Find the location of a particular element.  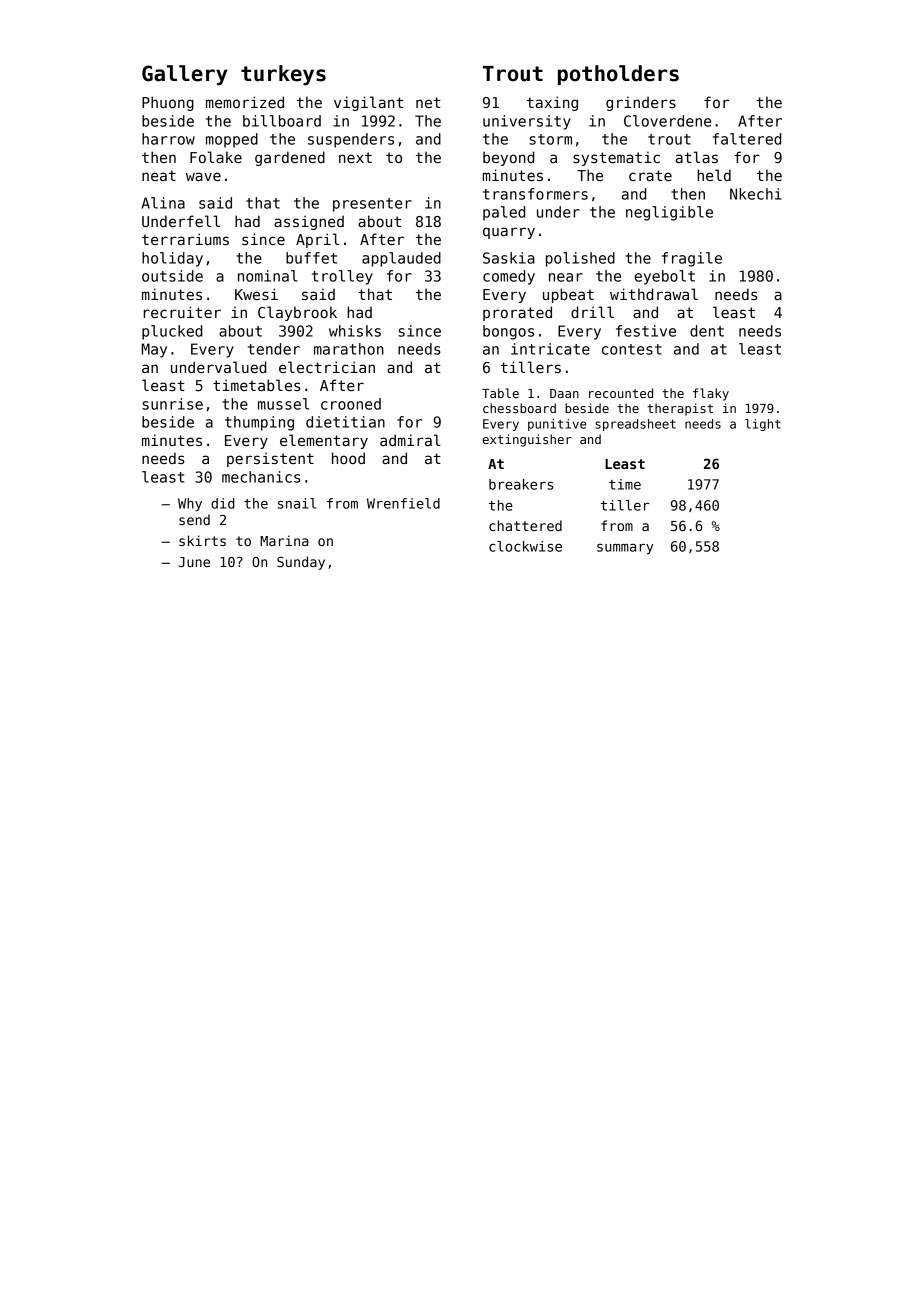

summary is located at coordinates (625, 549).
